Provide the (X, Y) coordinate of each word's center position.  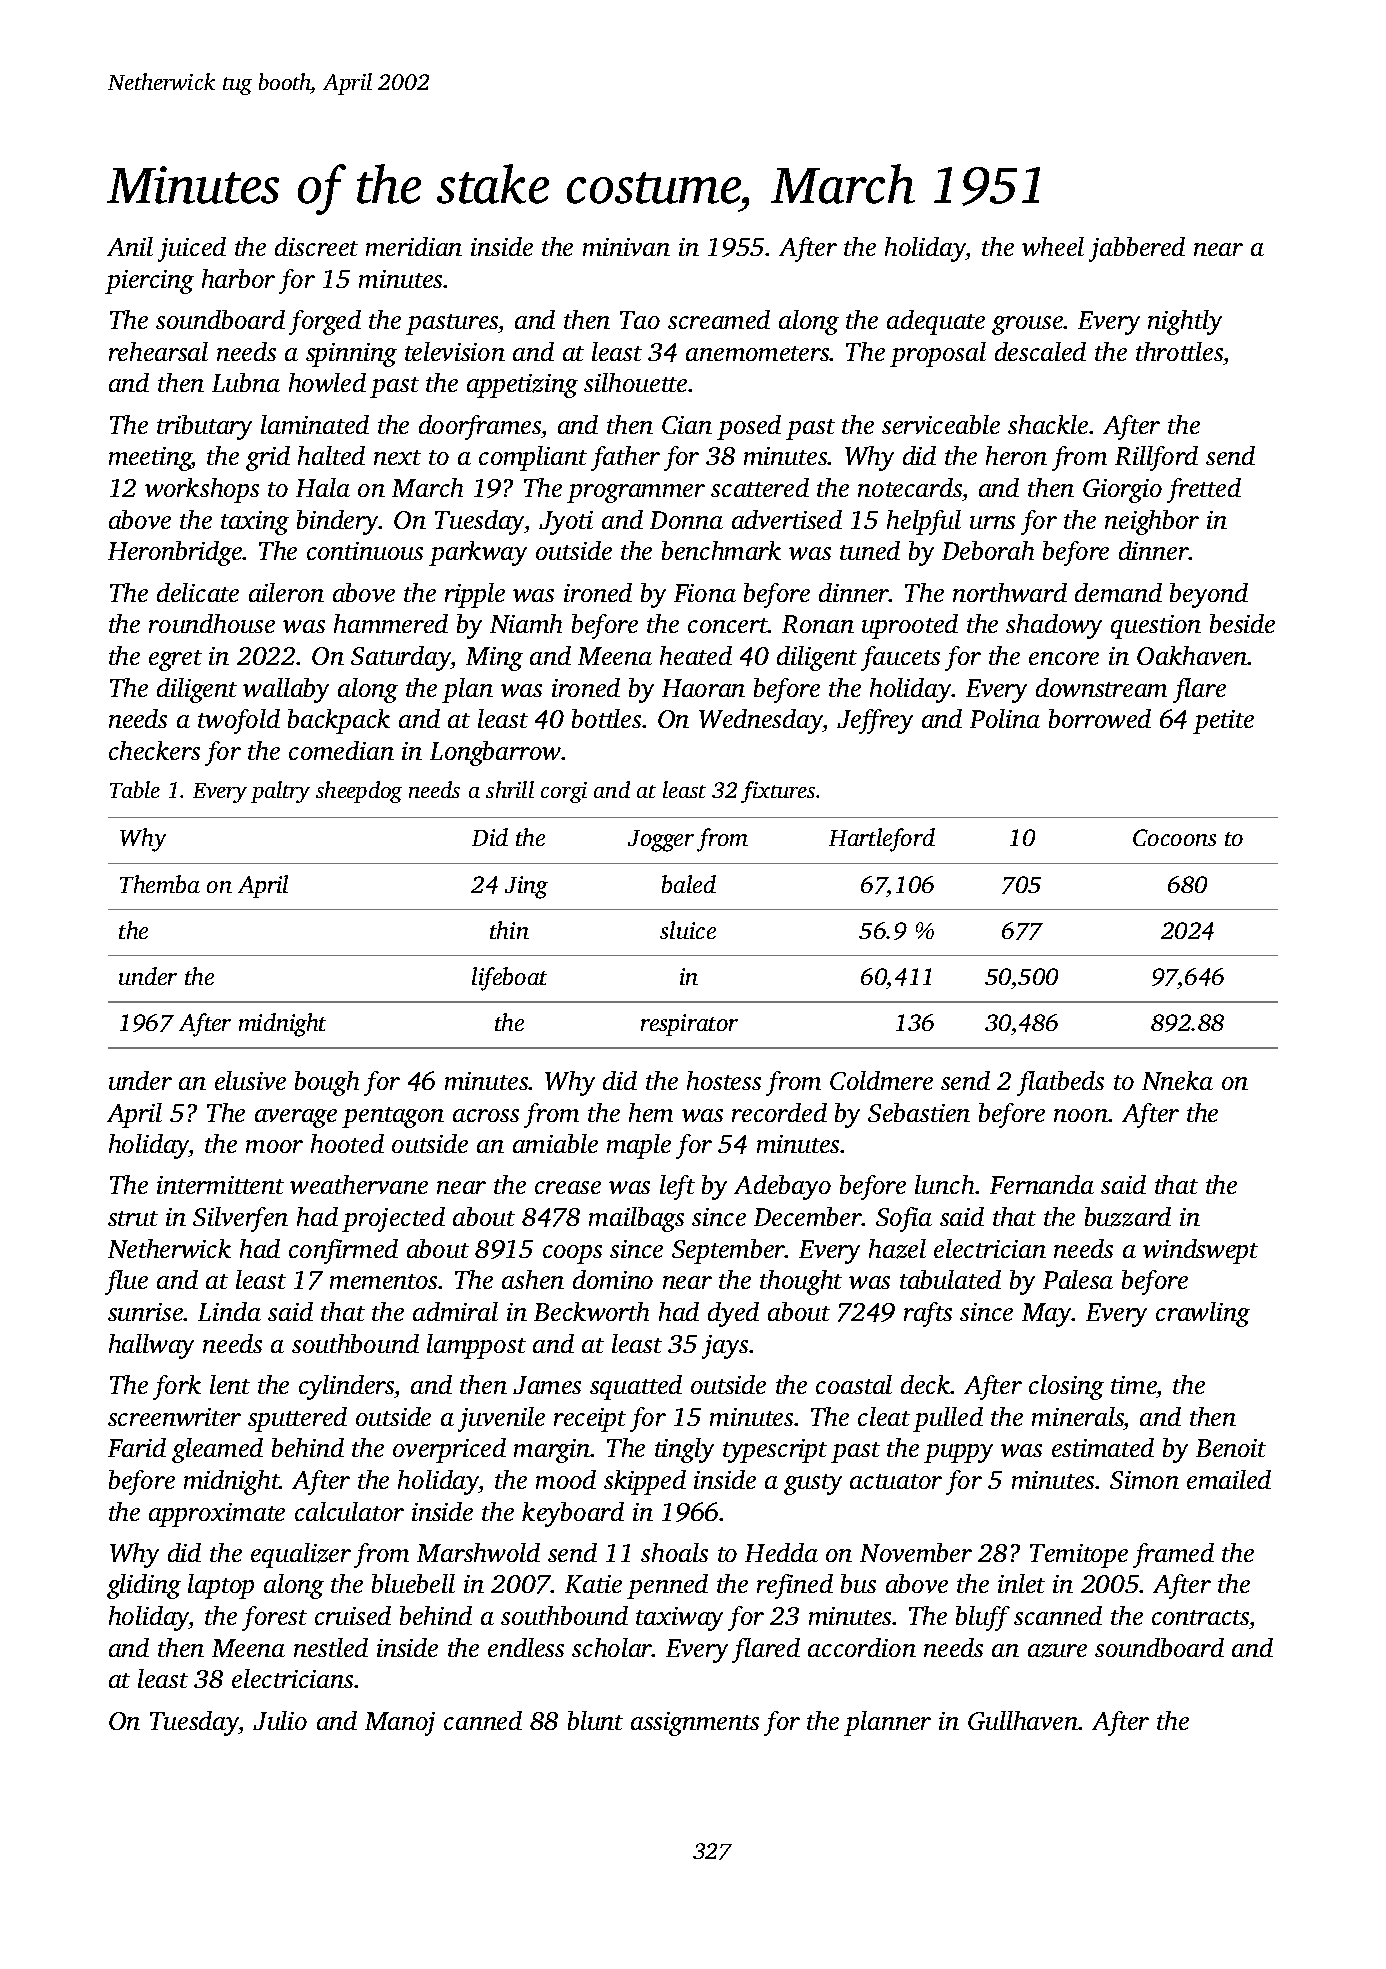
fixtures (778, 792)
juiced (192, 249)
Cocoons (1174, 837)
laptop (221, 1586)
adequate (936, 322)
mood (566, 1479)
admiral (455, 1311)
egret (175, 660)
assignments (695, 1724)
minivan (626, 247)
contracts (1200, 1617)
